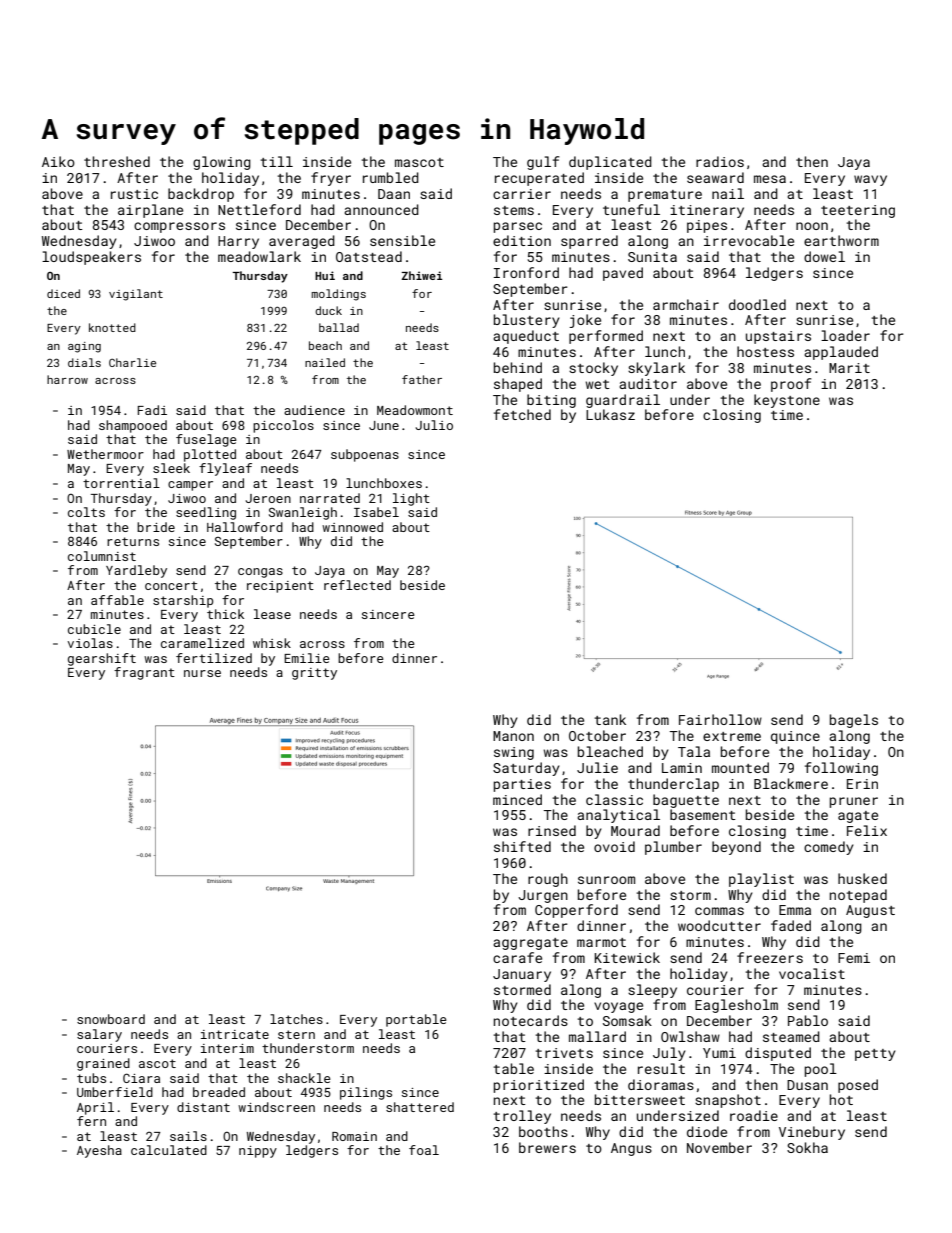 The width and height of the screenshot is (952, 1233). I want to click on shifted, so click(522, 846).
